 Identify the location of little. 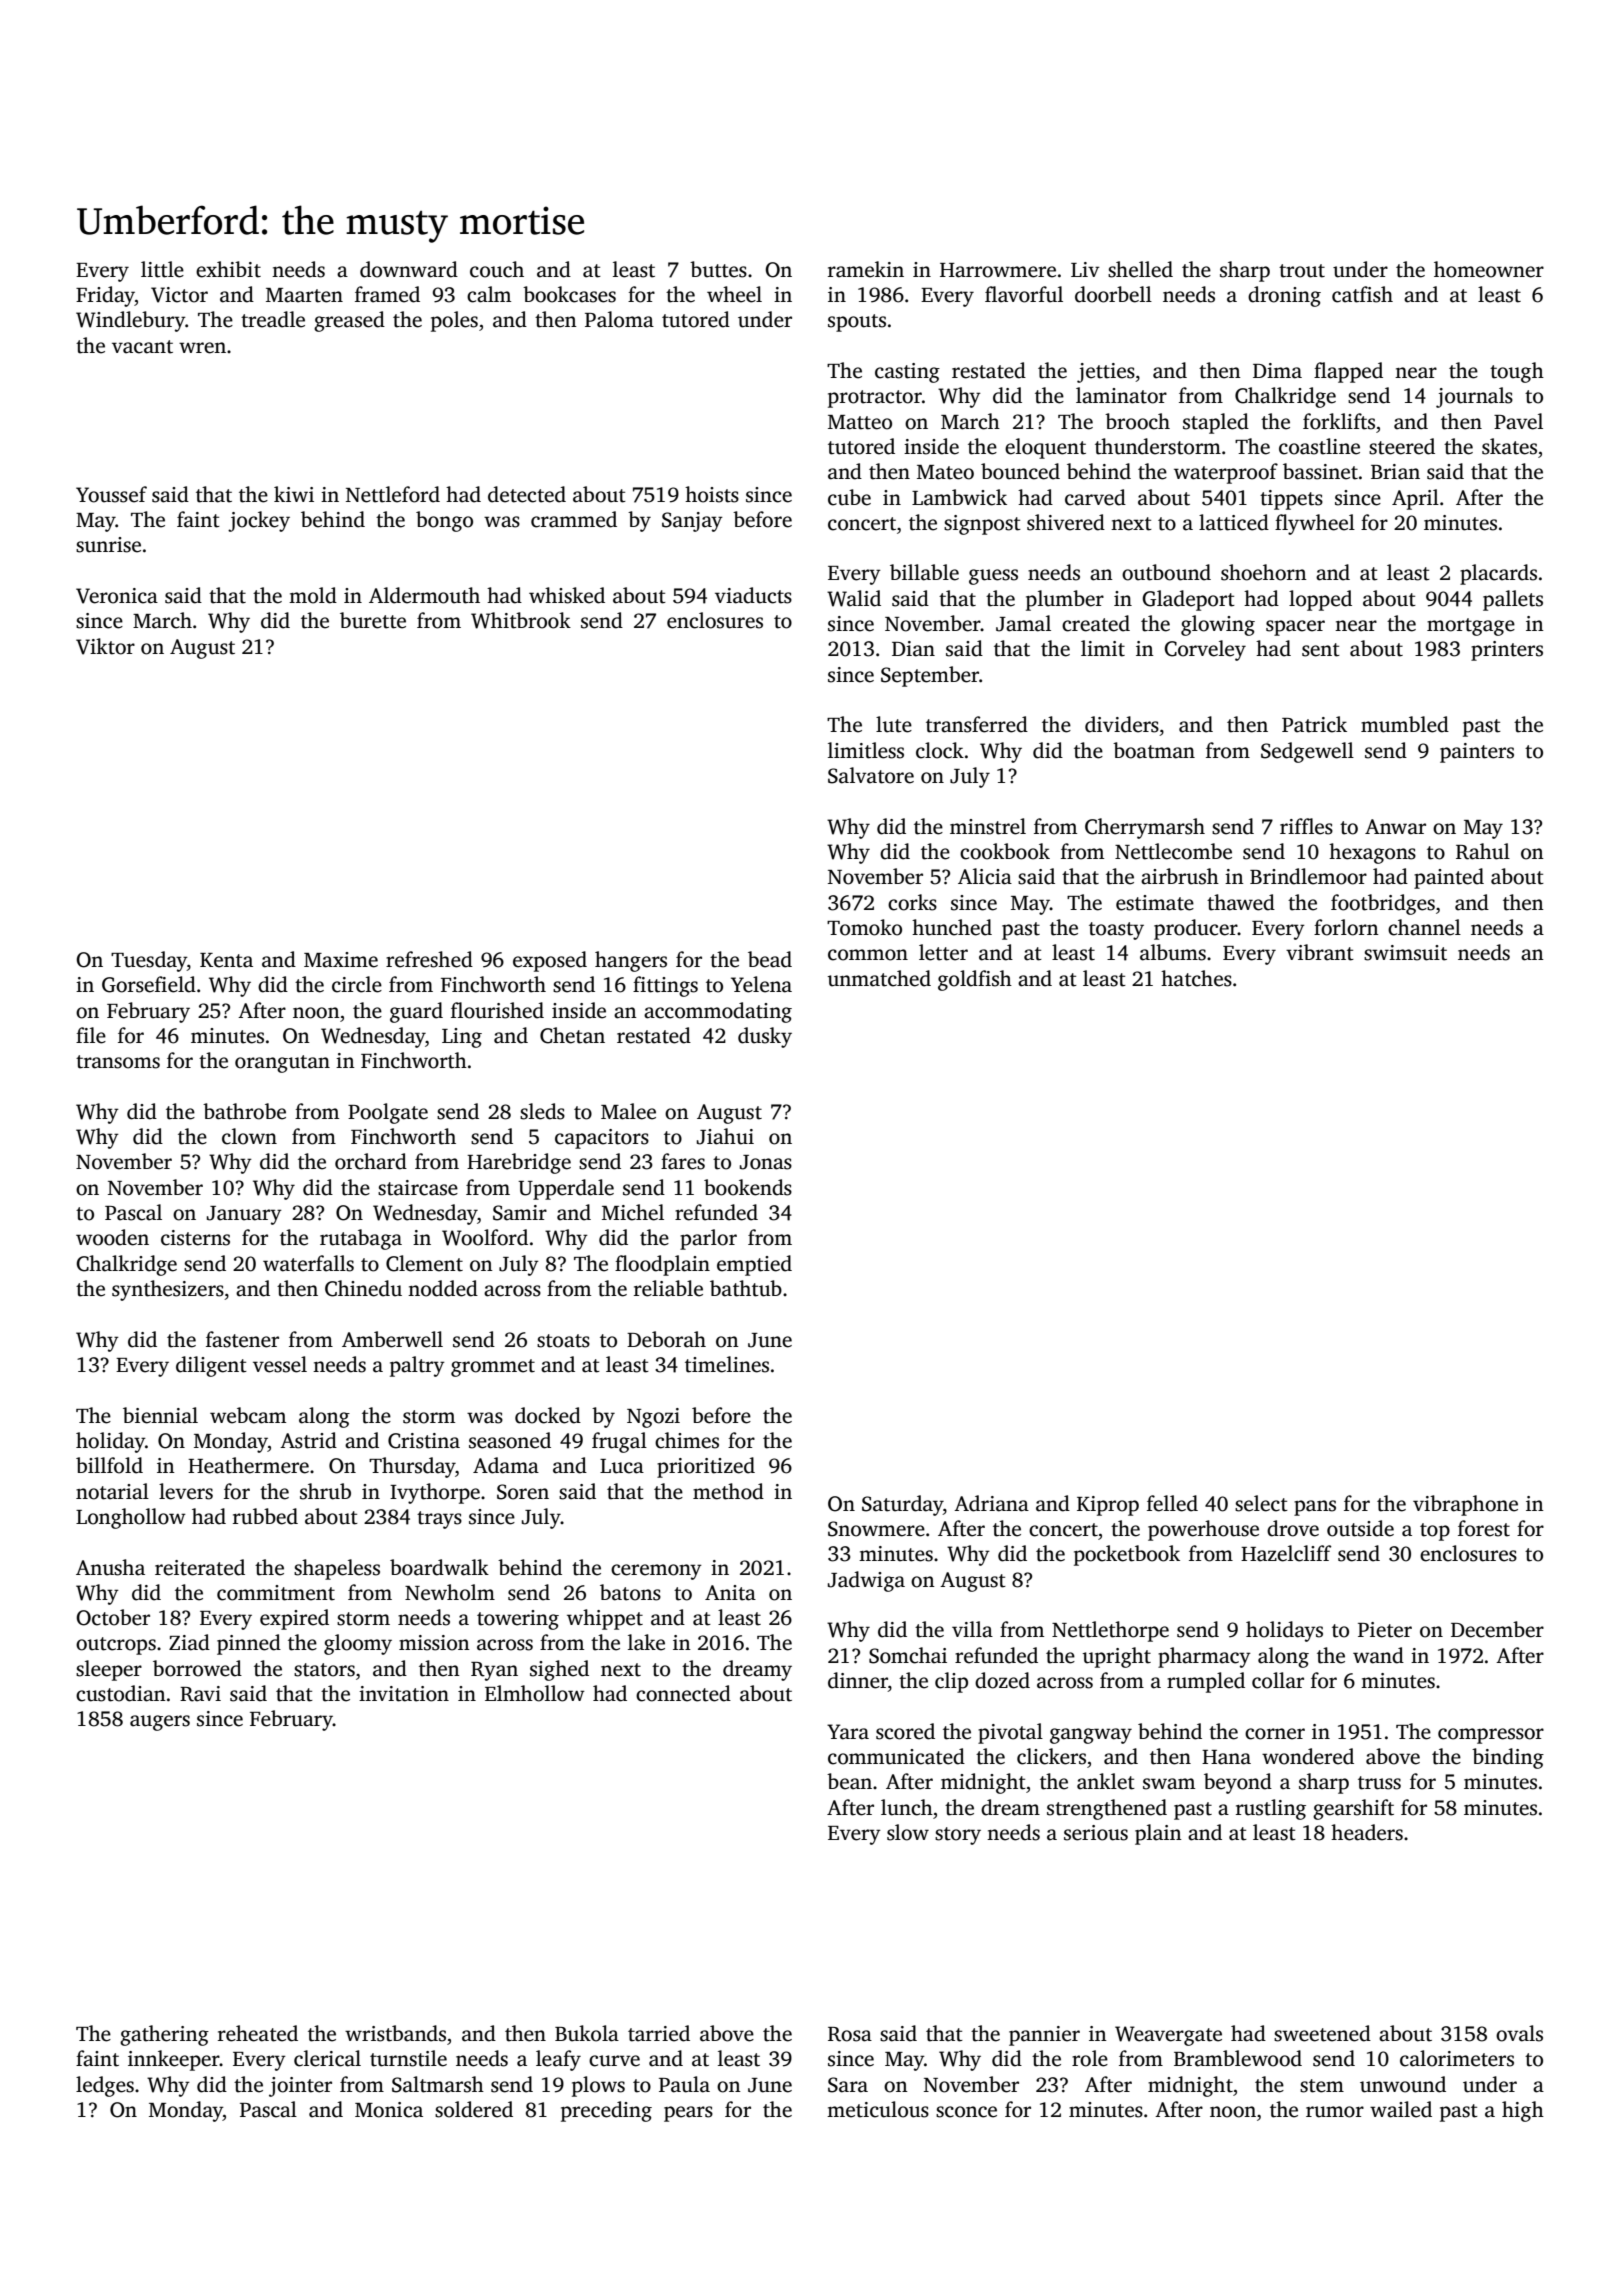
(162, 269).
